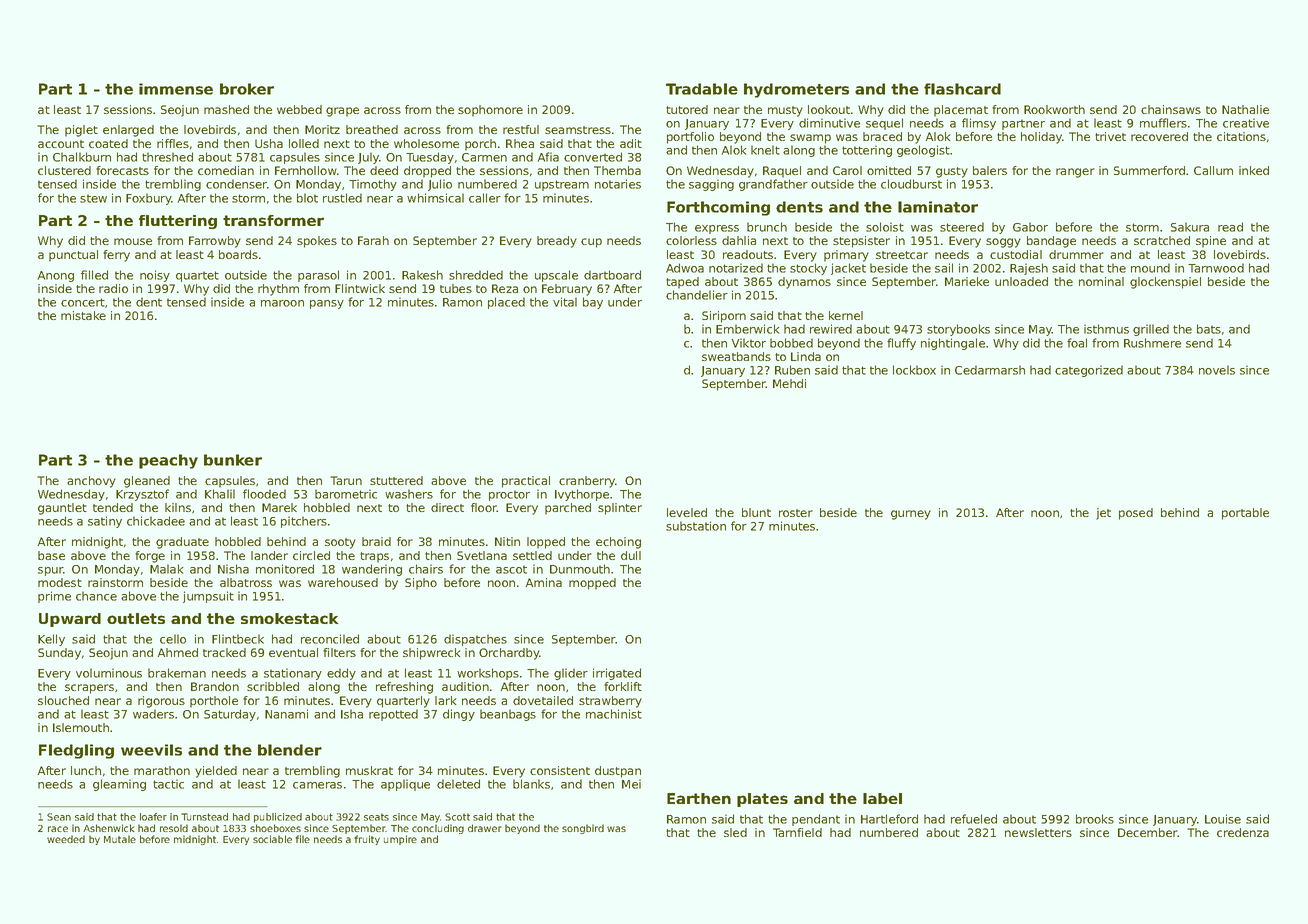  I want to click on mistake, so click(83, 315).
